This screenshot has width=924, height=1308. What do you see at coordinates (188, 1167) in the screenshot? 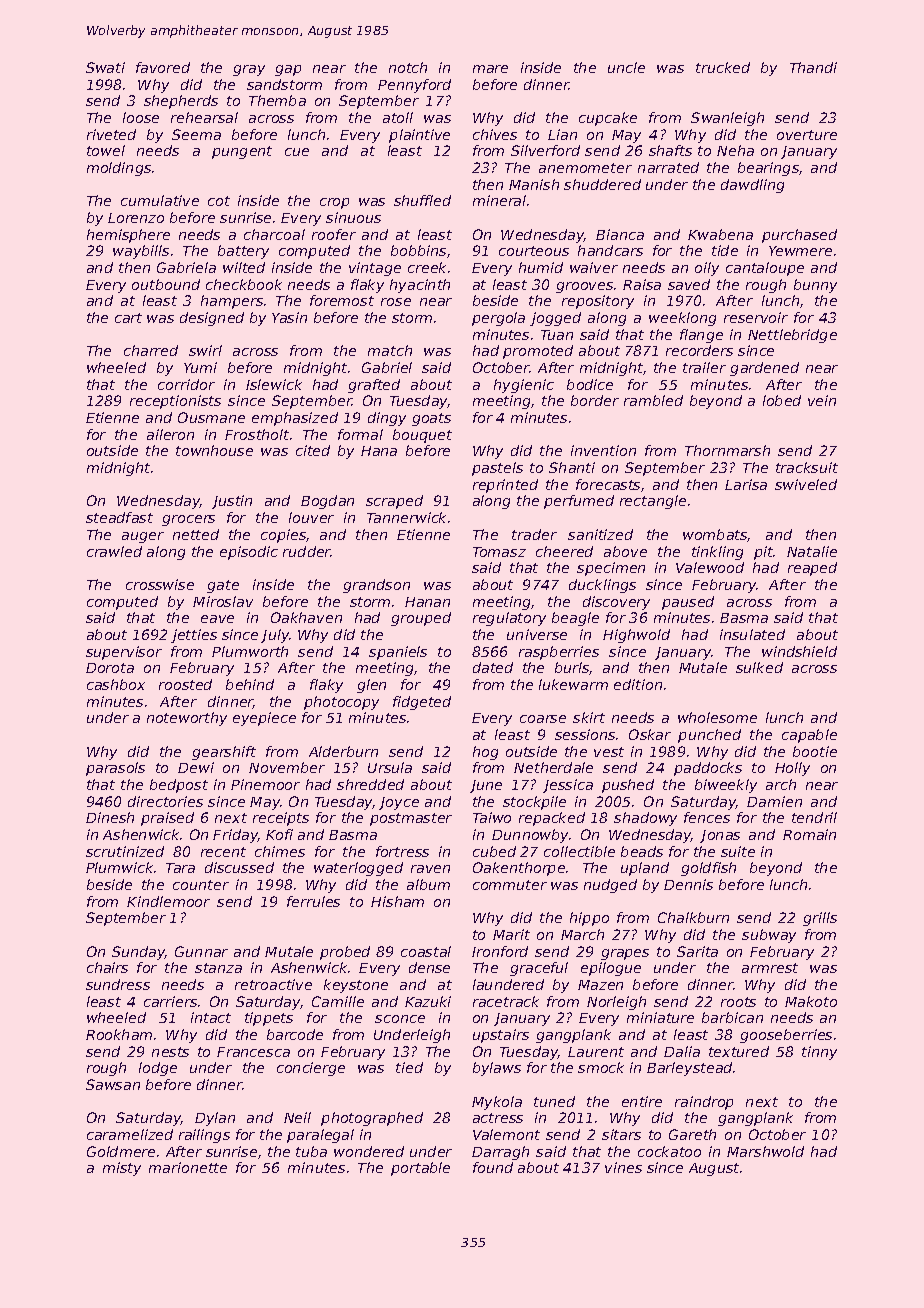
I see `marionette` at bounding box center [188, 1167].
